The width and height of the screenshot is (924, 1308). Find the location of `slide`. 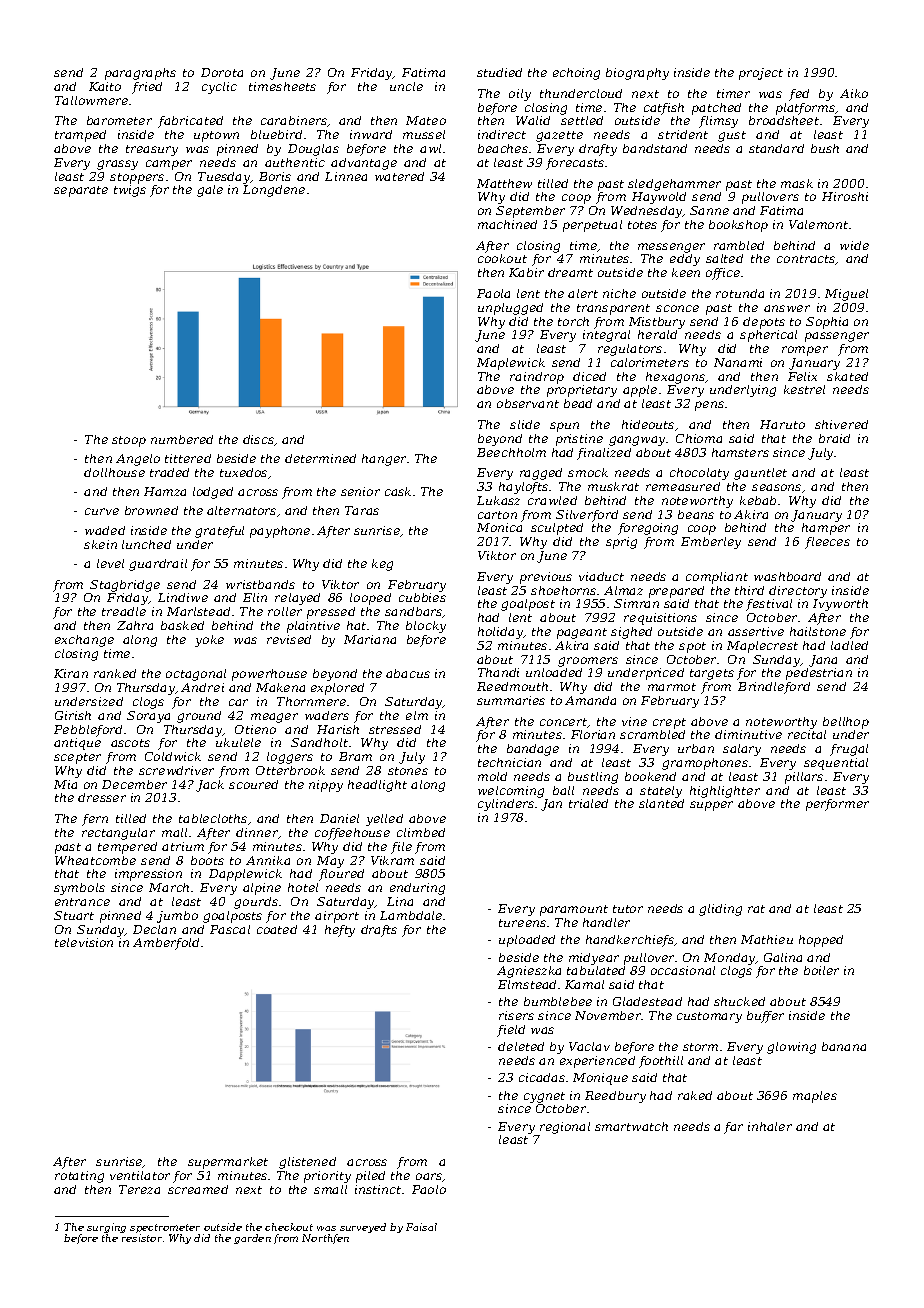

slide is located at coordinates (525, 424).
